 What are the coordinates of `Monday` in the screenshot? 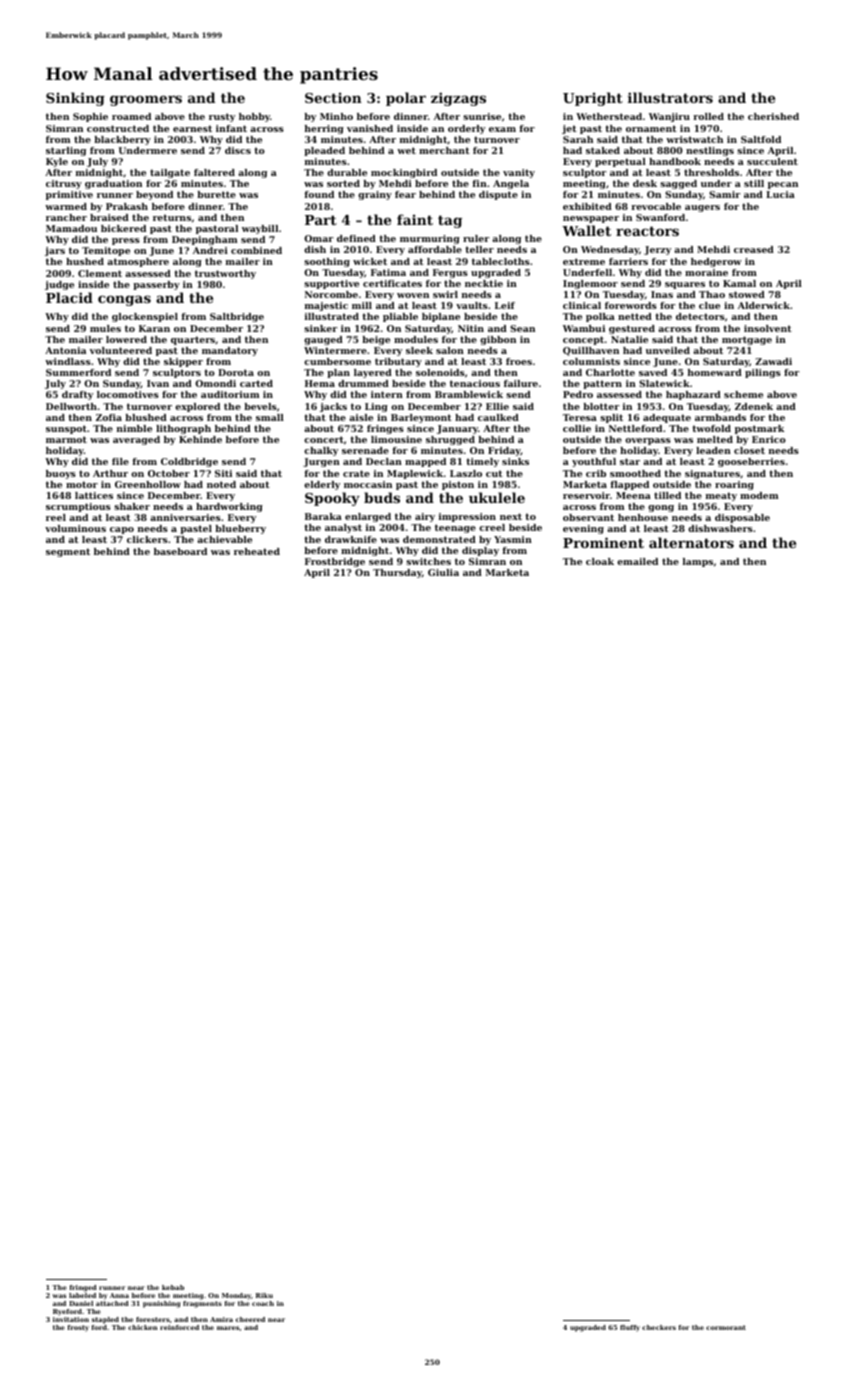 It's located at (236, 1296).
